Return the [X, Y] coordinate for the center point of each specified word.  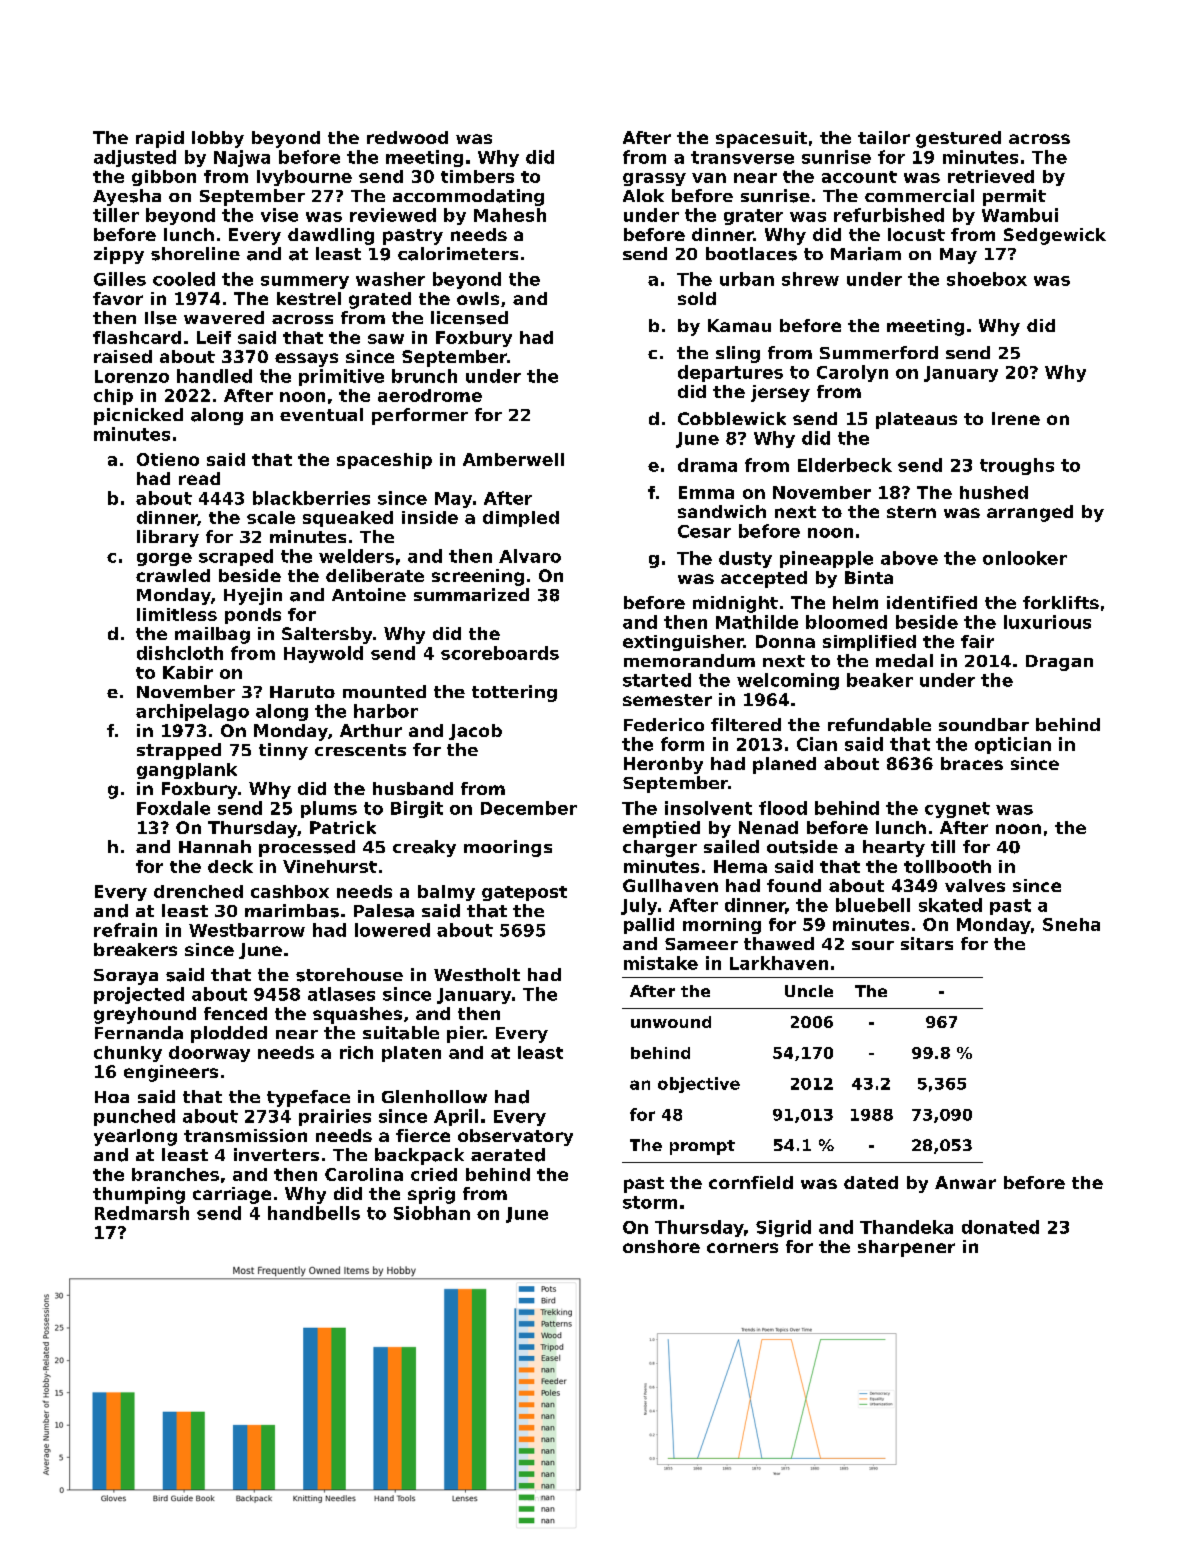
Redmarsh [142, 1213]
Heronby [663, 765]
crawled [173, 575]
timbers [477, 176]
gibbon [164, 178]
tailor [884, 137]
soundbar [984, 724]
